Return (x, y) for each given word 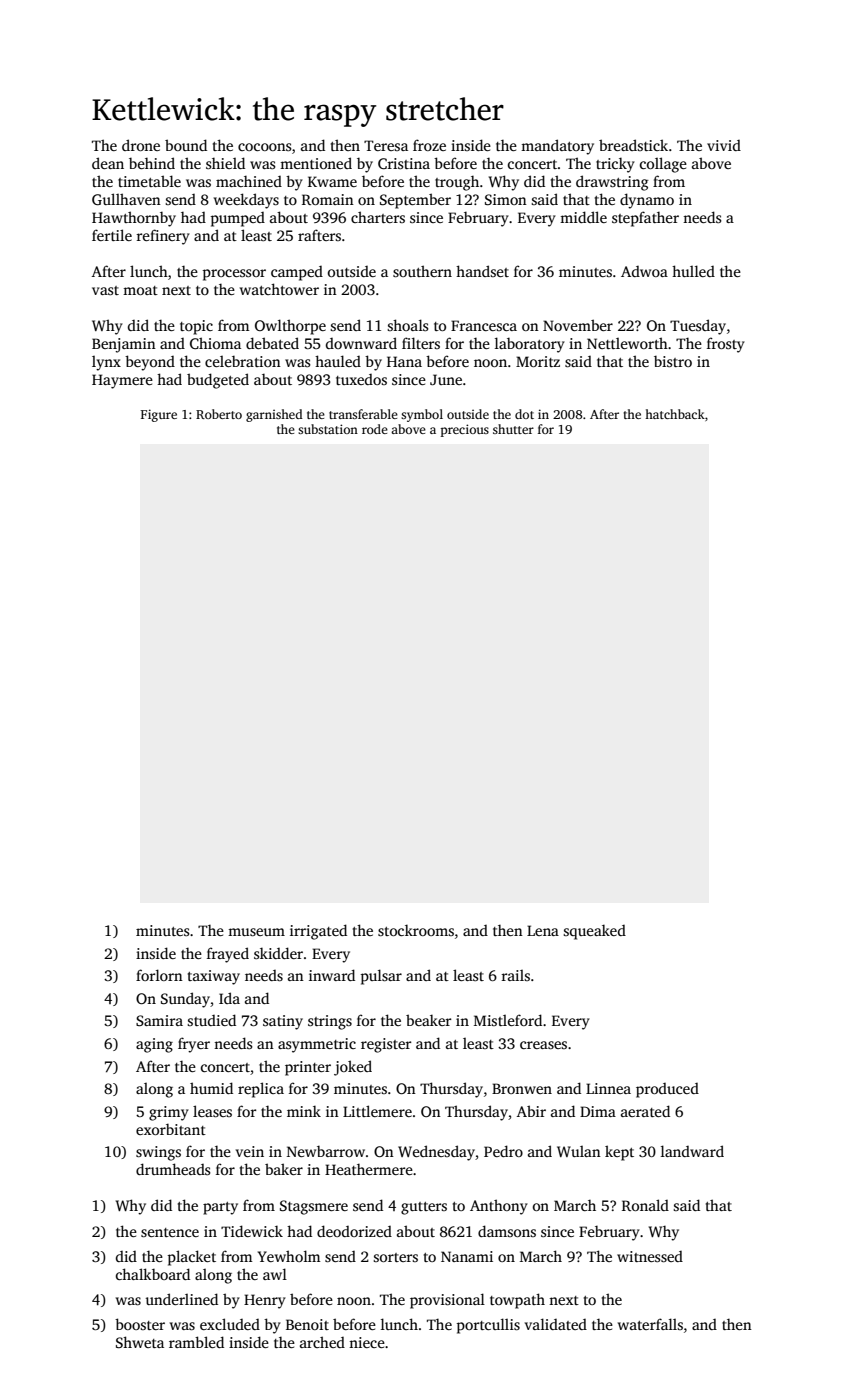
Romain (328, 199)
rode (375, 429)
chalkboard (153, 1274)
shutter (513, 429)
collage (663, 165)
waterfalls (650, 1324)
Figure (159, 415)
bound (186, 145)
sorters (395, 1257)
